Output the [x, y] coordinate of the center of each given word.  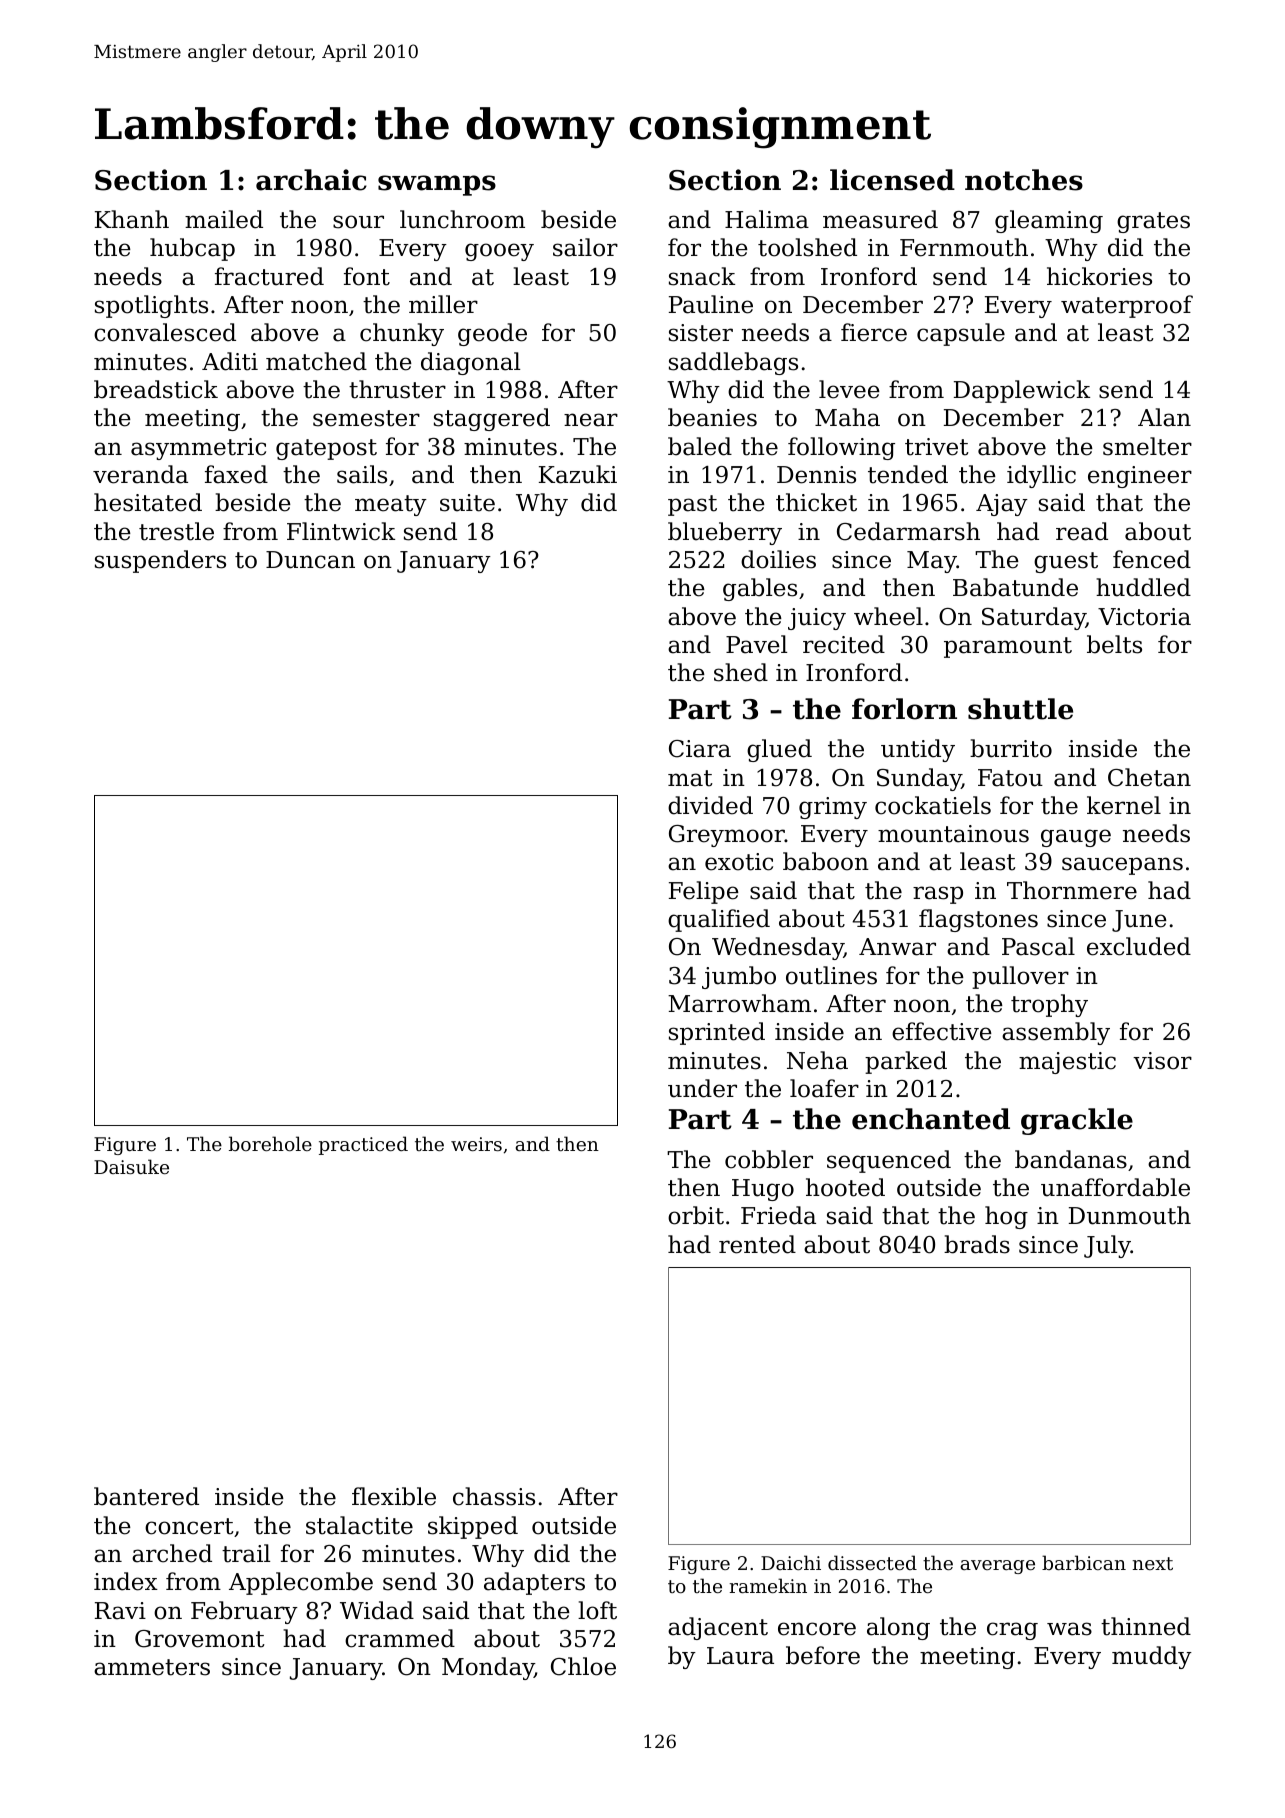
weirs [476, 1144]
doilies [778, 559]
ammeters [152, 1667]
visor [1162, 1061]
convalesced [165, 332]
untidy [918, 750]
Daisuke [131, 1166]
